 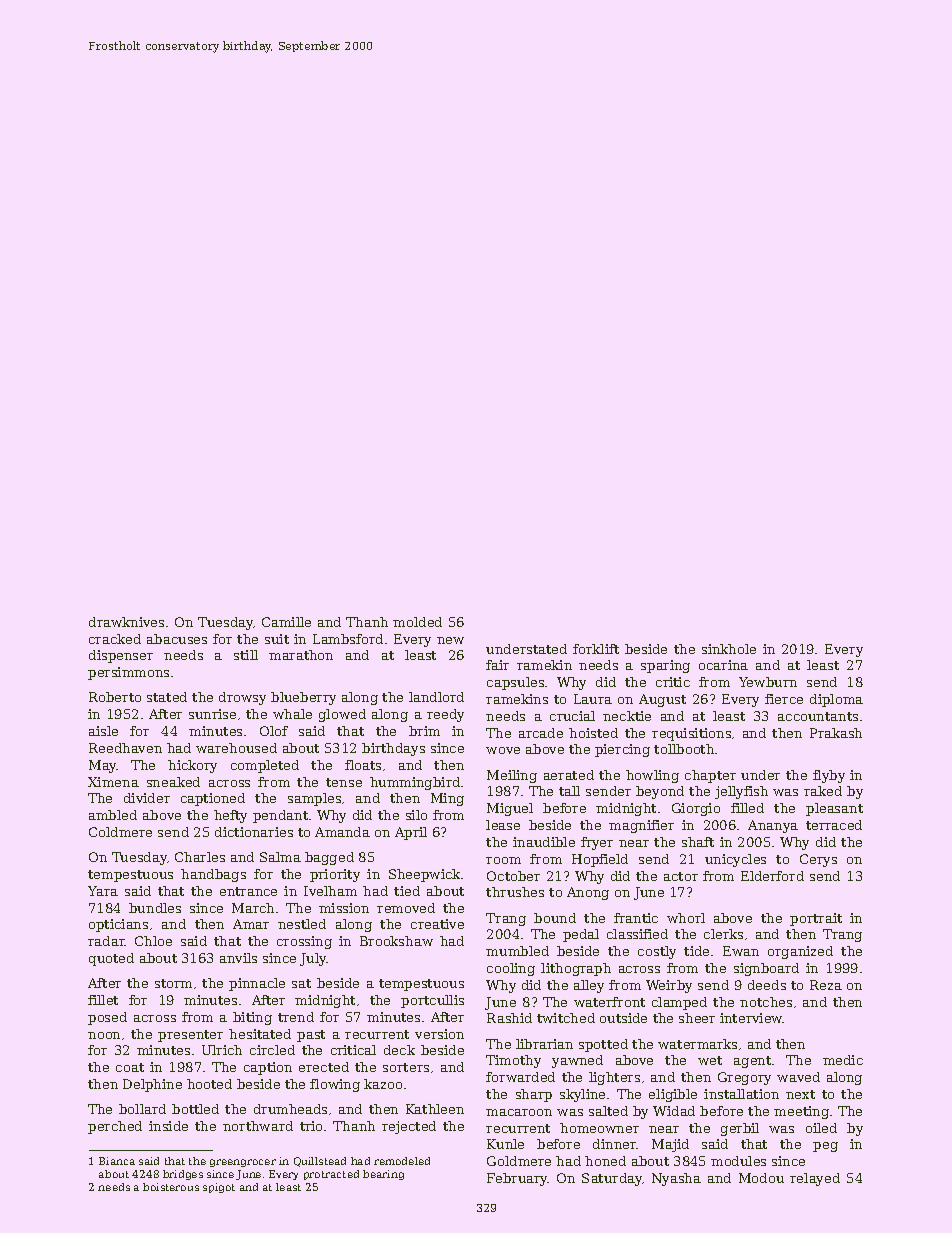 I want to click on bearing, so click(x=383, y=1175).
